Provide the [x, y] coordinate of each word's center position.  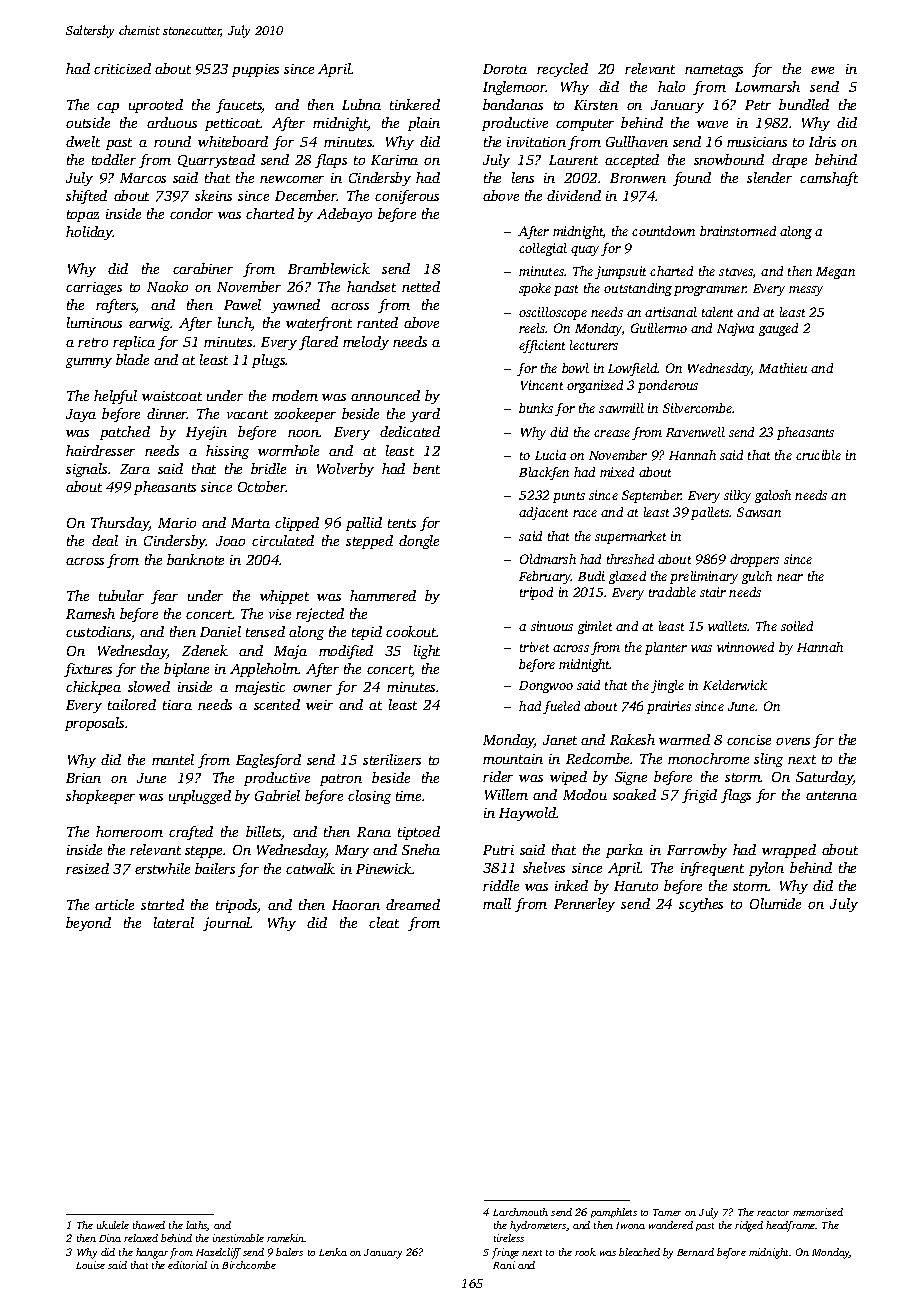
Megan [835, 273]
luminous [94, 322]
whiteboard [233, 141]
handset [371, 286]
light [427, 652]
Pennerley [584, 905]
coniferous [407, 197]
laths [197, 1226]
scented [277, 704]
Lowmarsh [767, 86]
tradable [672, 592]
